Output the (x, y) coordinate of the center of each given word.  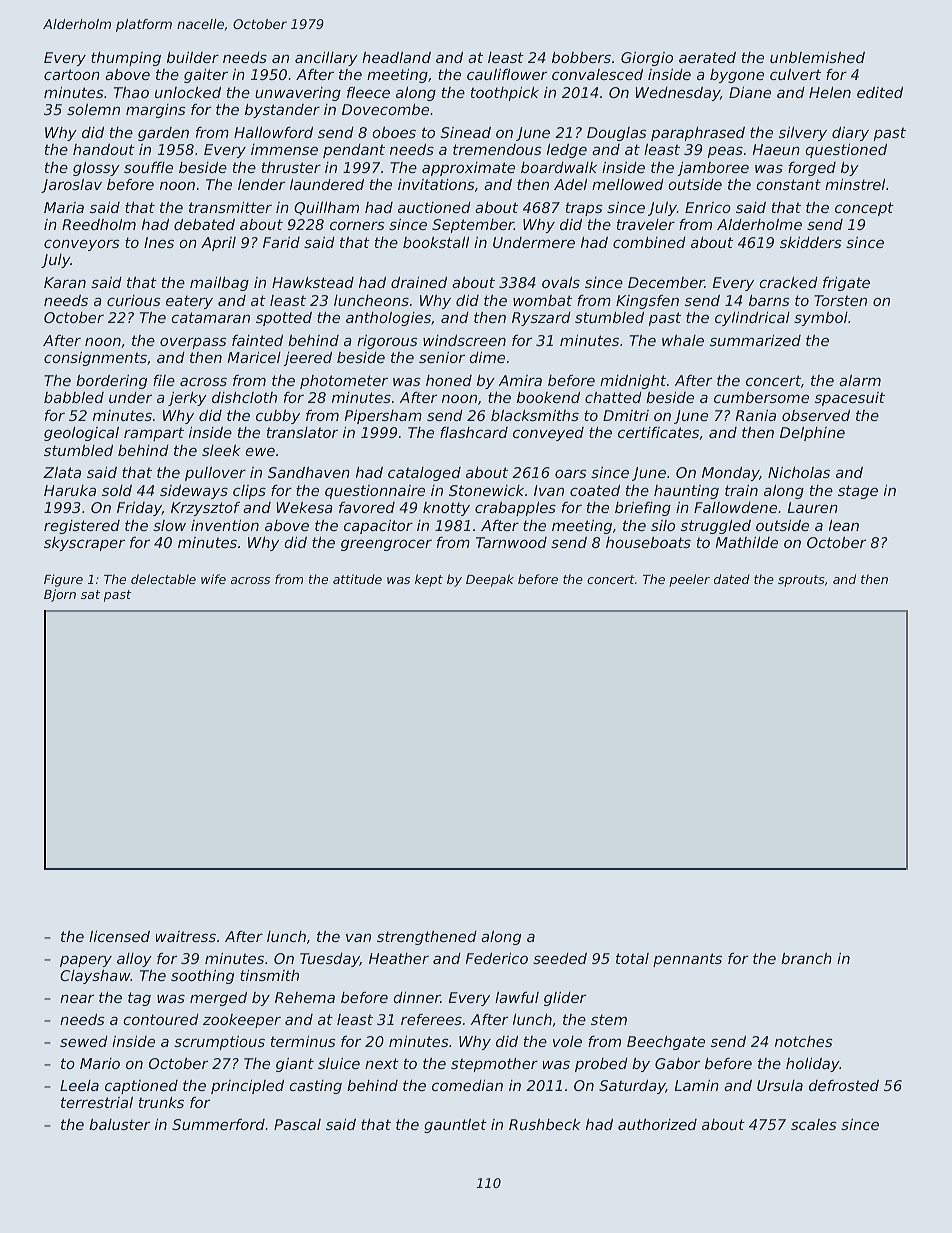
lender (261, 184)
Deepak (490, 580)
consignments (95, 359)
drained (419, 282)
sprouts (801, 581)
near (77, 998)
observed (816, 415)
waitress (186, 936)
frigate (846, 284)
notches (804, 1041)
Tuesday (330, 960)
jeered (307, 359)
